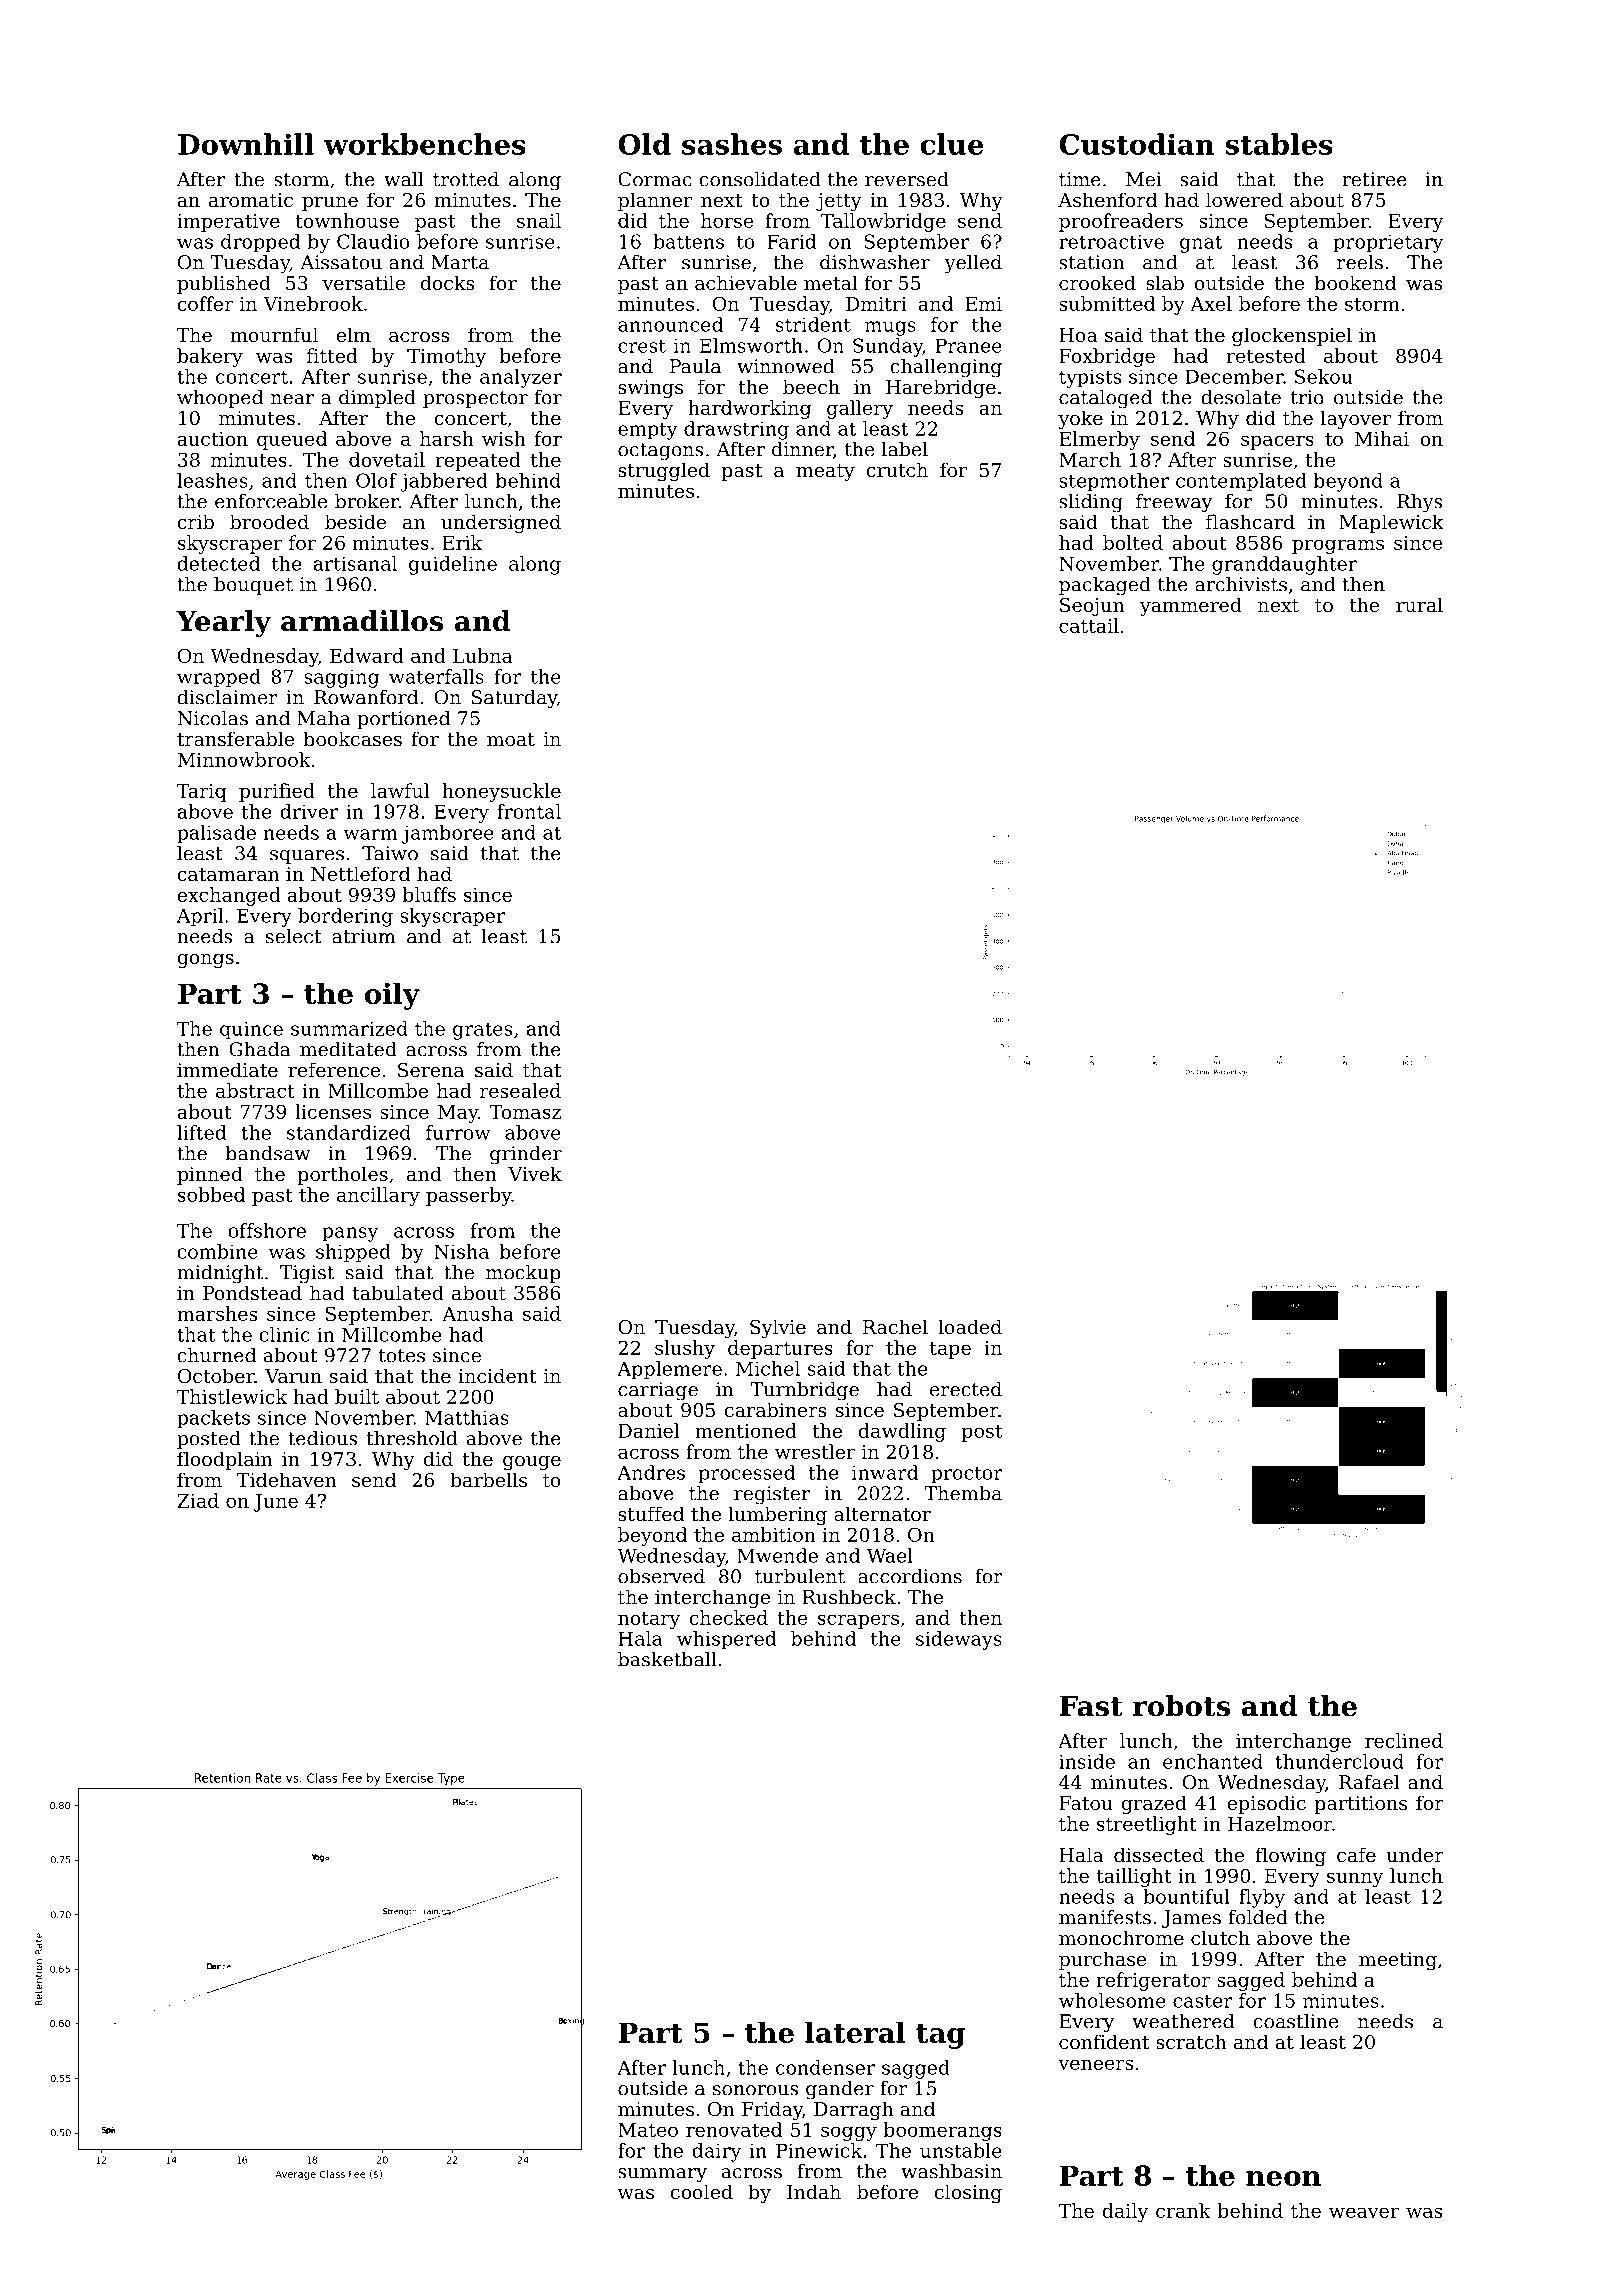 The width and height of the image is (1620, 2292). What do you see at coordinates (1419, 604) in the image?
I see `rural` at bounding box center [1419, 604].
